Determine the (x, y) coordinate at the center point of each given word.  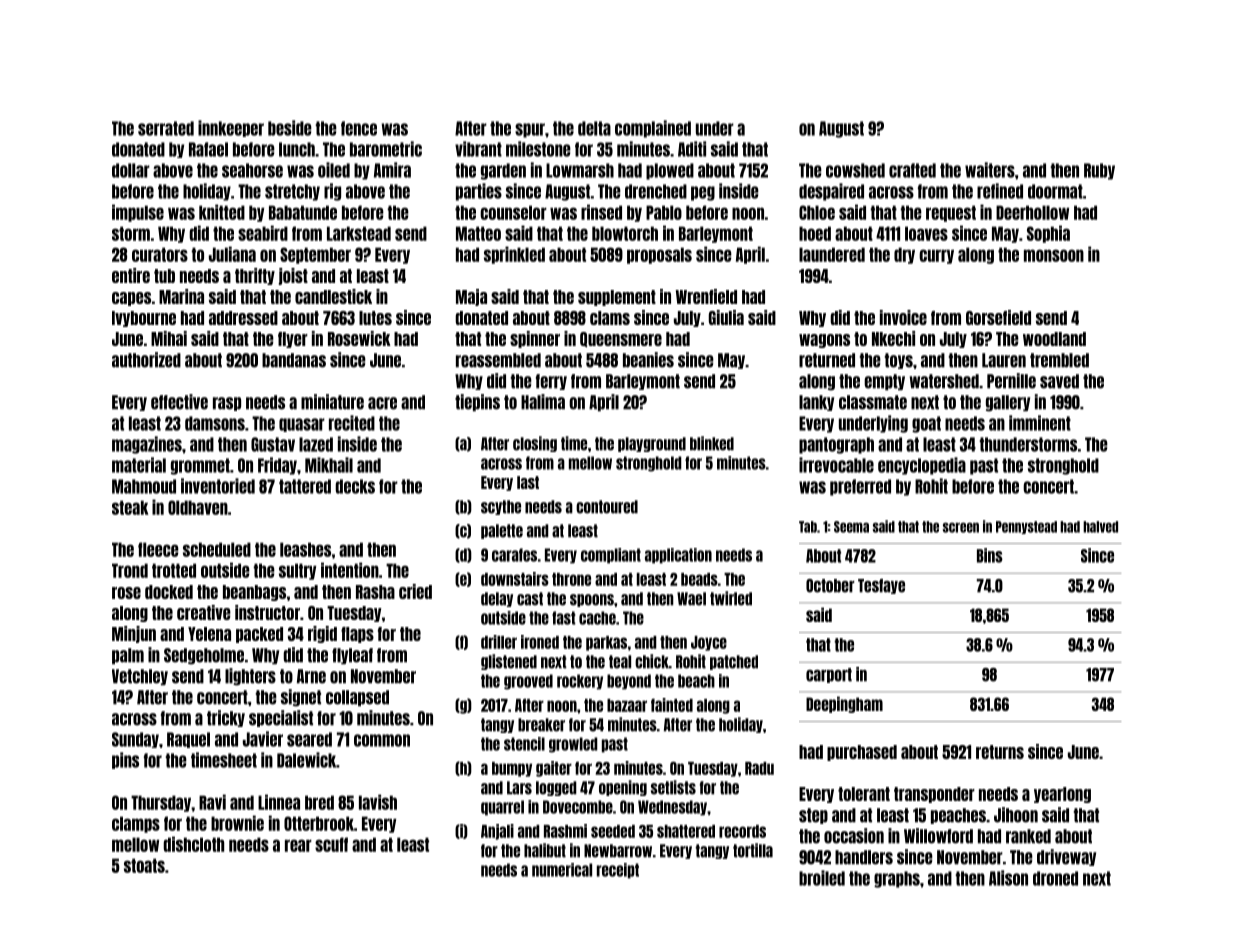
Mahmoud (144, 486)
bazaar (627, 705)
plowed (670, 171)
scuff (331, 844)
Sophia (1048, 234)
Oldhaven (198, 507)
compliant (611, 556)
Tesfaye (881, 586)
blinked (712, 443)
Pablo (664, 212)
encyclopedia (922, 466)
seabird (263, 233)
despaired (831, 192)
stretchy (292, 192)
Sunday (135, 740)
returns (1000, 752)
